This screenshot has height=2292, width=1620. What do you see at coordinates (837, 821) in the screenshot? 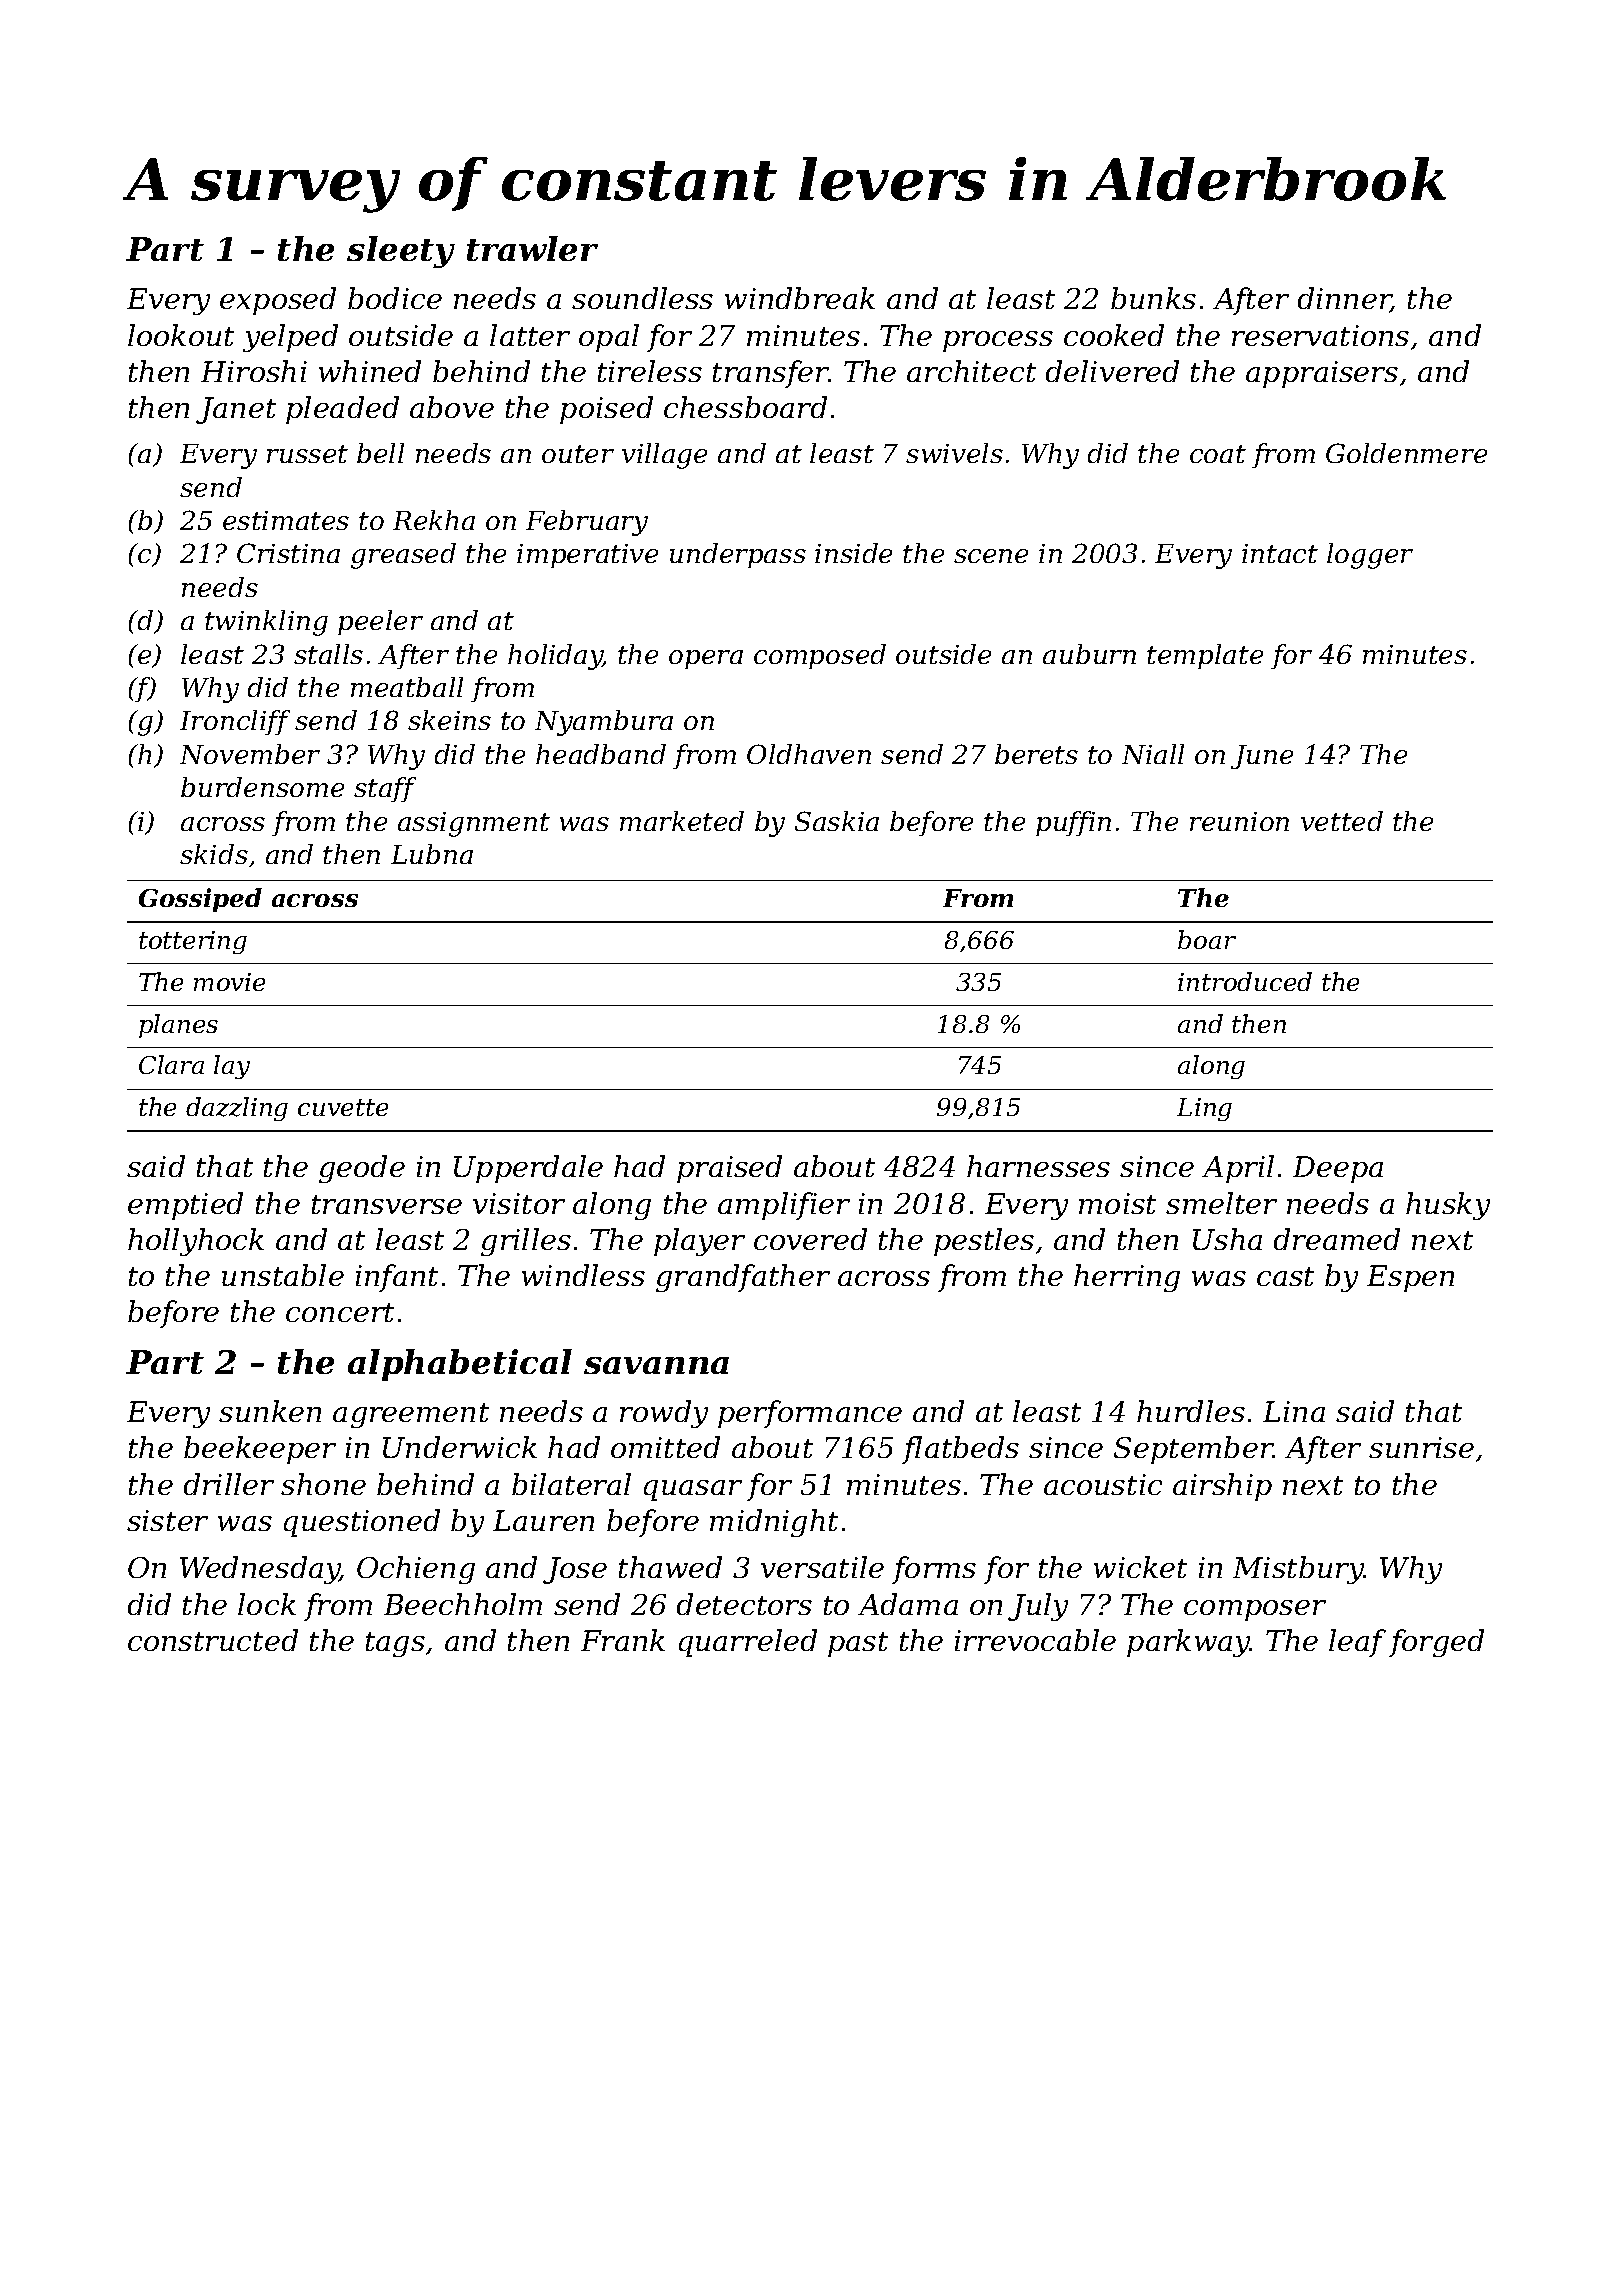
I see `Saskia` at bounding box center [837, 821].
